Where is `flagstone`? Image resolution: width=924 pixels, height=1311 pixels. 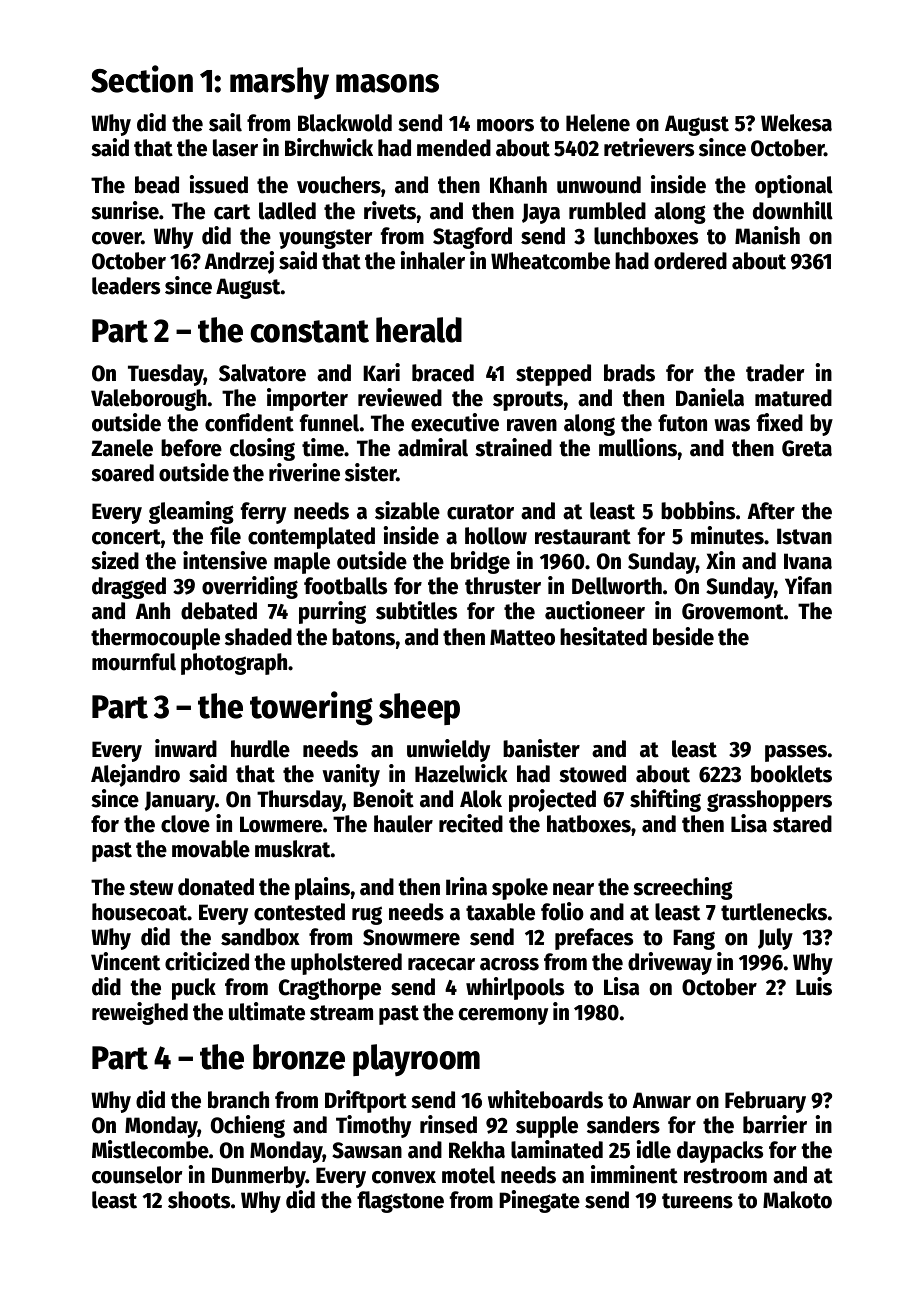 flagstone is located at coordinates (400, 1202).
